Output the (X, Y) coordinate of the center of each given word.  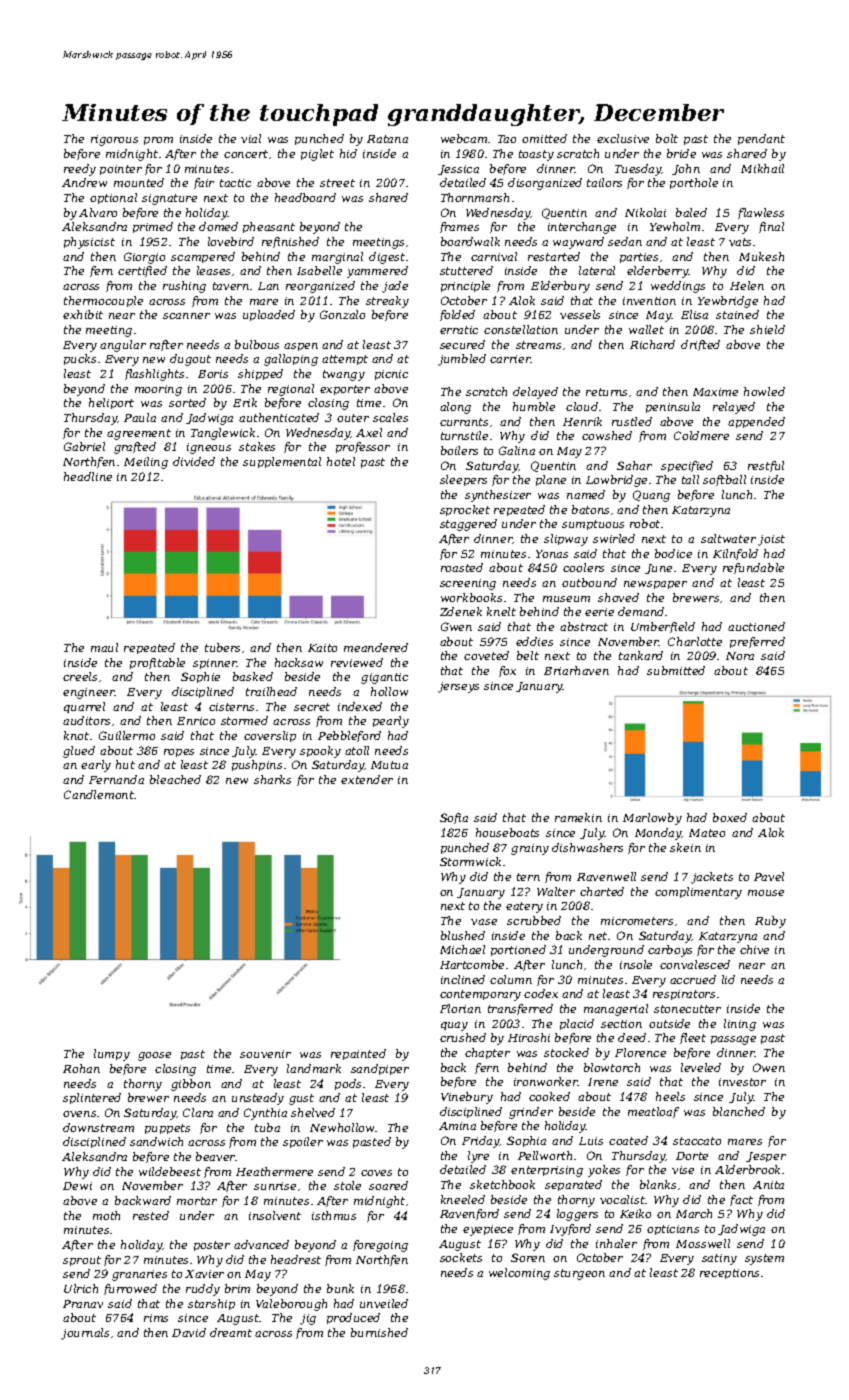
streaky (387, 302)
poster (212, 1246)
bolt (667, 138)
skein (685, 847)
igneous (209, 448)
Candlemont (99, 794)
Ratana (387, 139)
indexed (360, 706)
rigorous (114, 140)
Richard (652, 344)
